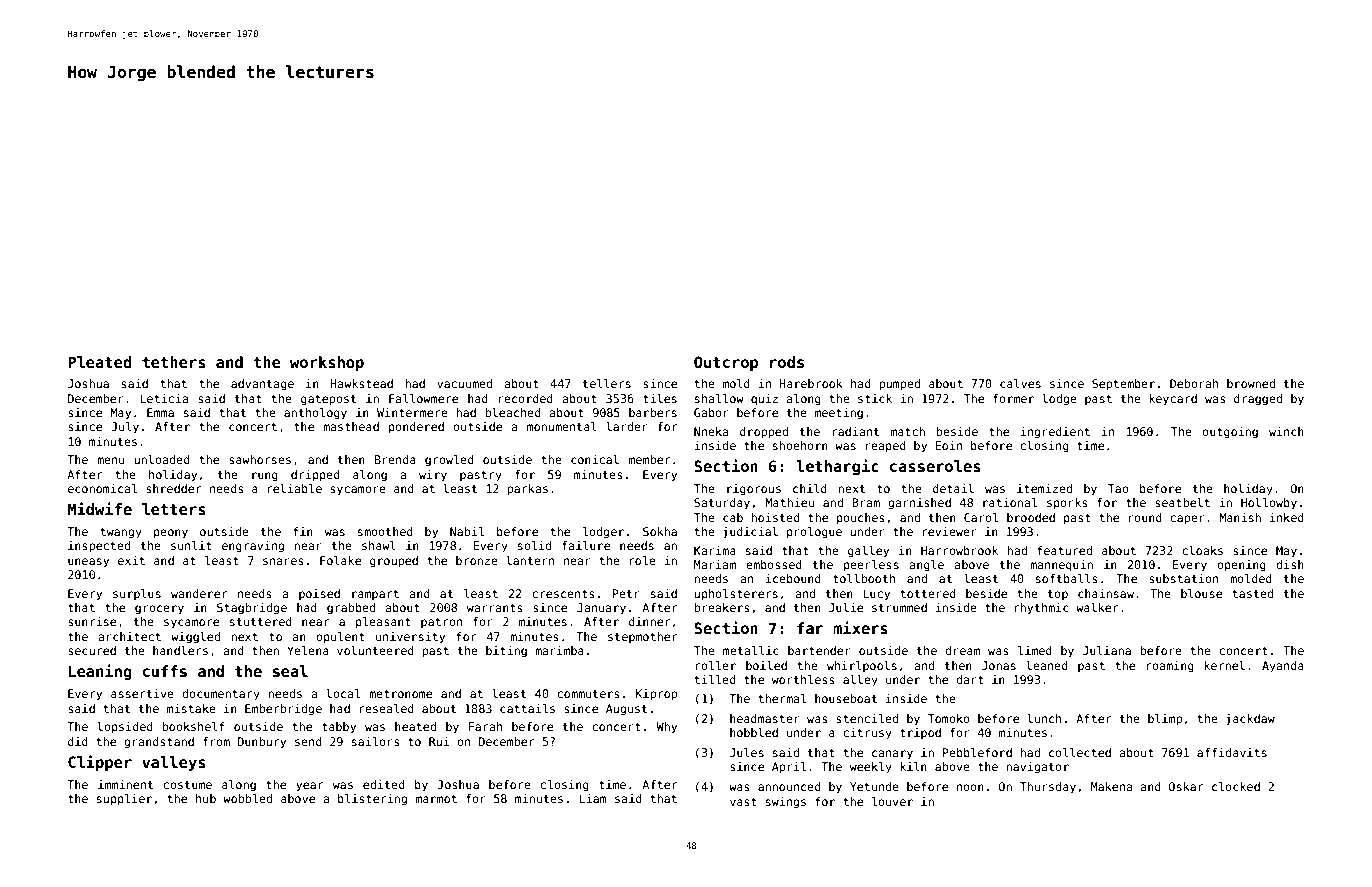 The width and height of the screenshot is (1372, 887). What do you see at coordinates (385, 531) in the screenshot?
I see `smoothed` at bounding box center [385, 531].
